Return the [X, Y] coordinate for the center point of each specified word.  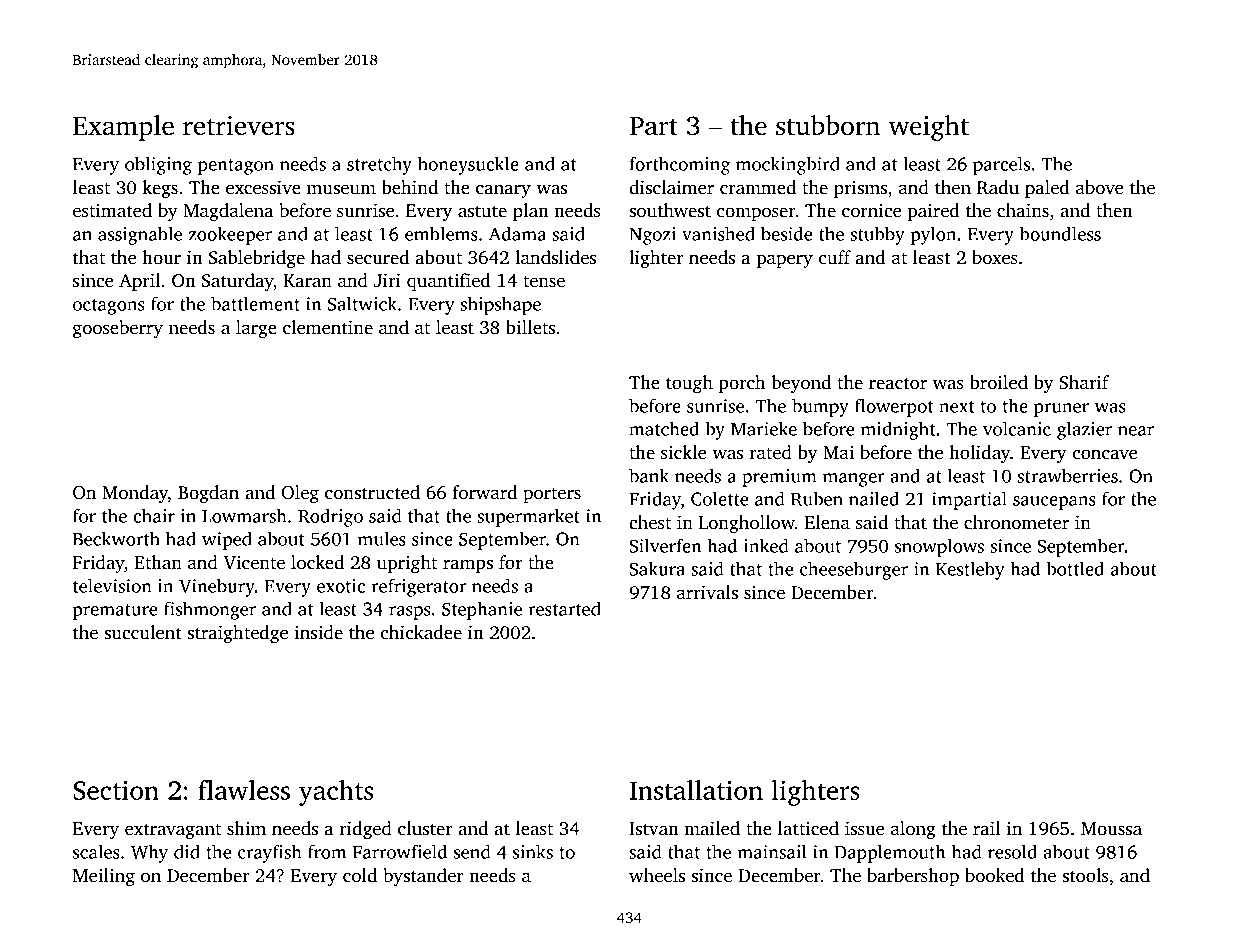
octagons [109, 307]
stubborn [828, 125]
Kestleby [970, 570]
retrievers [239, 126]
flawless [244, 790]
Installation [696, 790]
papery [784, 261]
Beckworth [116, 538]
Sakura [657, 568]
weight [928, 128]
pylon [933, 235]
